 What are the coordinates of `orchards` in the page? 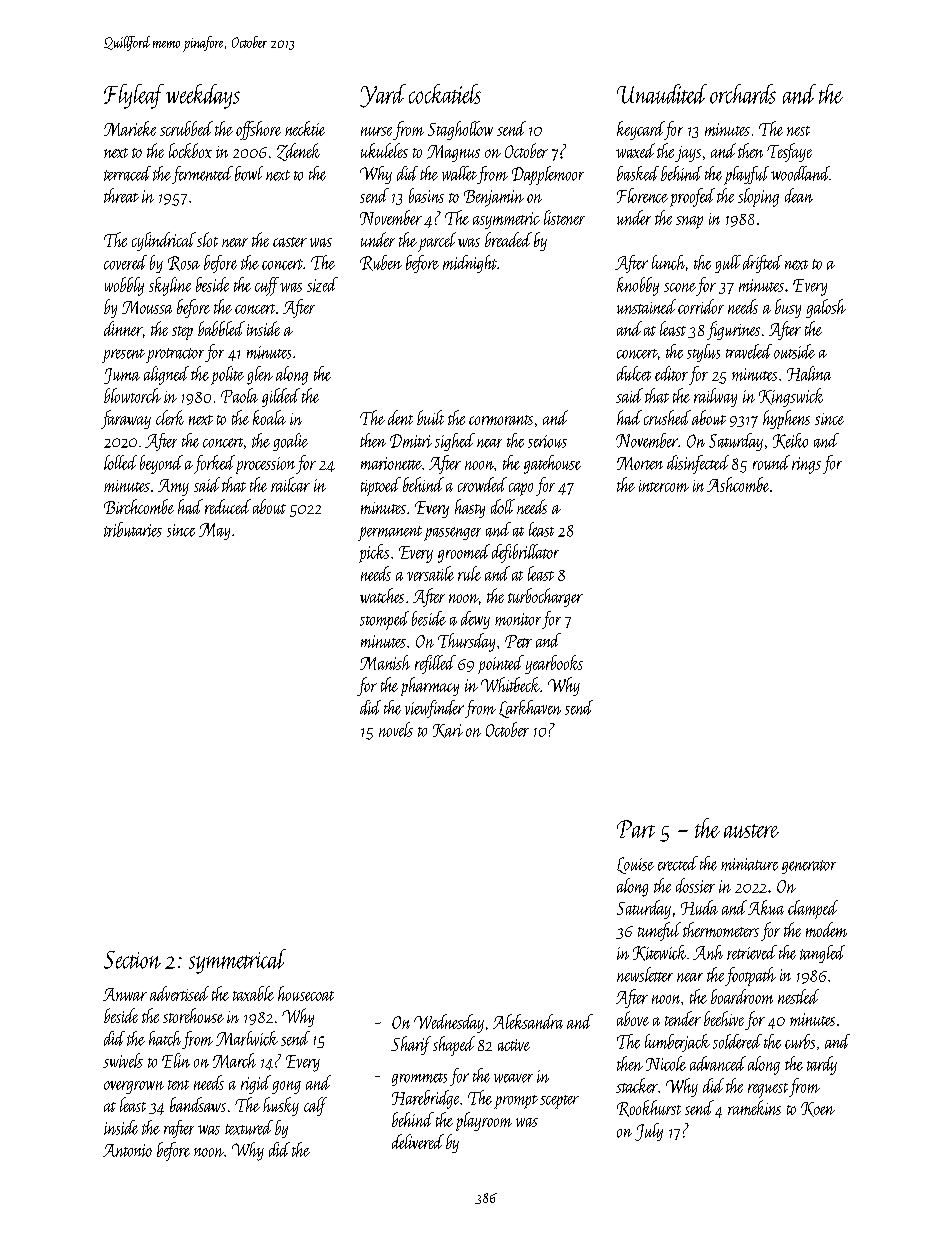 It's located at (743, 94).
